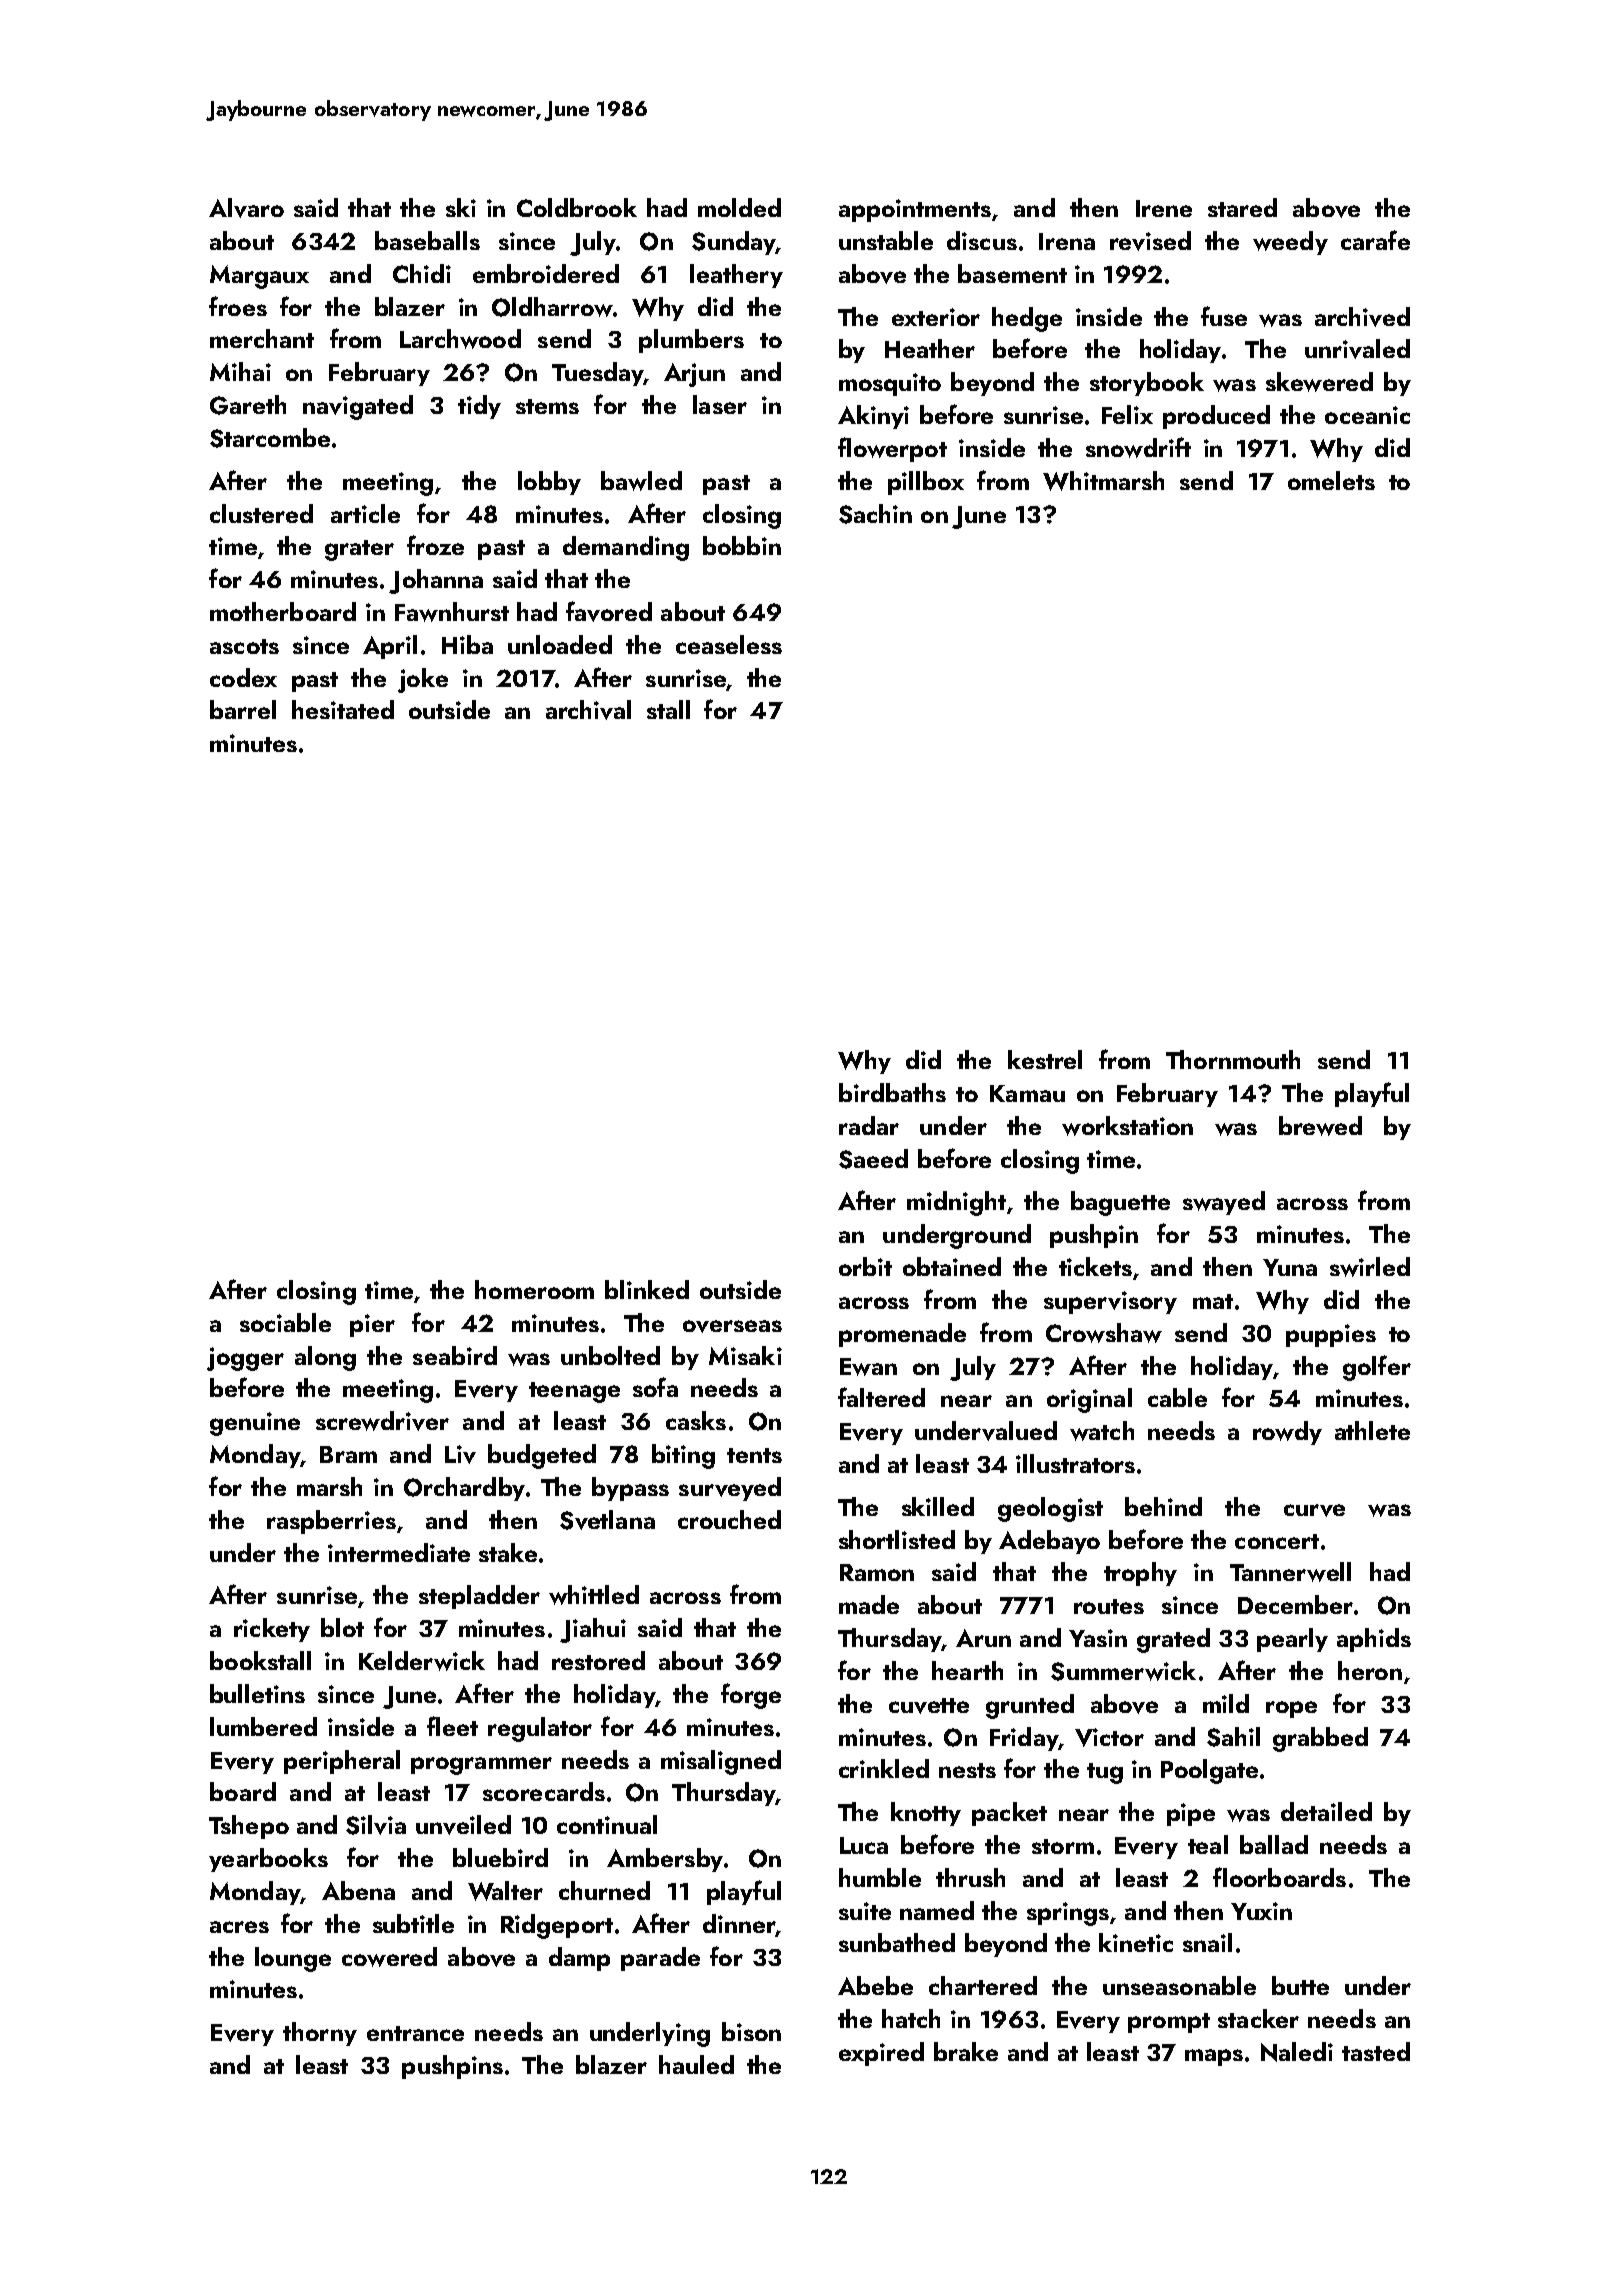  Describe the element at coordinates (1290, 1267) in the document. I see `Yuna` at that location.
